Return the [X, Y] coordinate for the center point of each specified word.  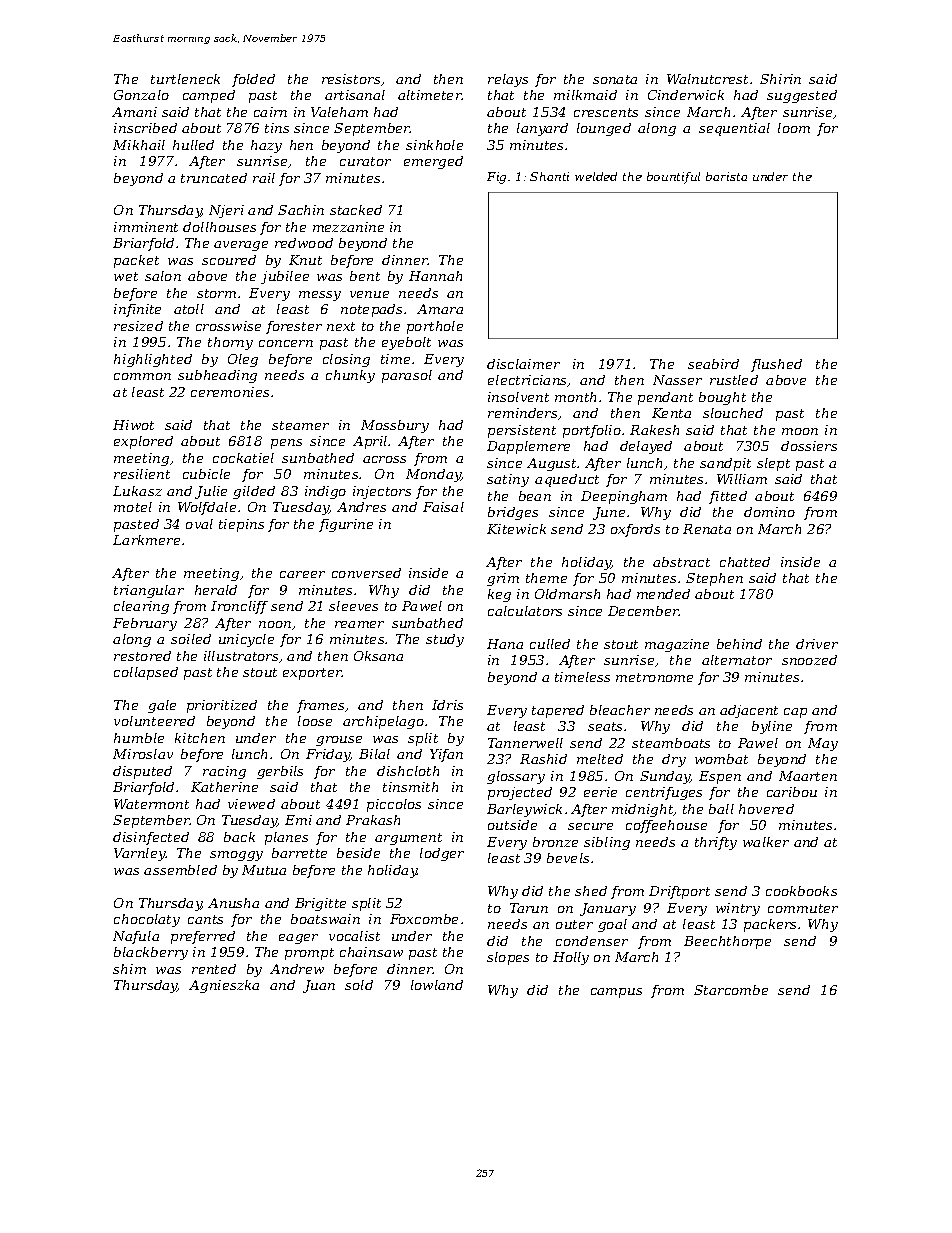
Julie [211, 492]
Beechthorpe [727, 942]
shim [129, 969]
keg [499, 595]
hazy [266, 146]
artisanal [355, 95]
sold [359, 985]
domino [769, 512]
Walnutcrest [707, 79]
